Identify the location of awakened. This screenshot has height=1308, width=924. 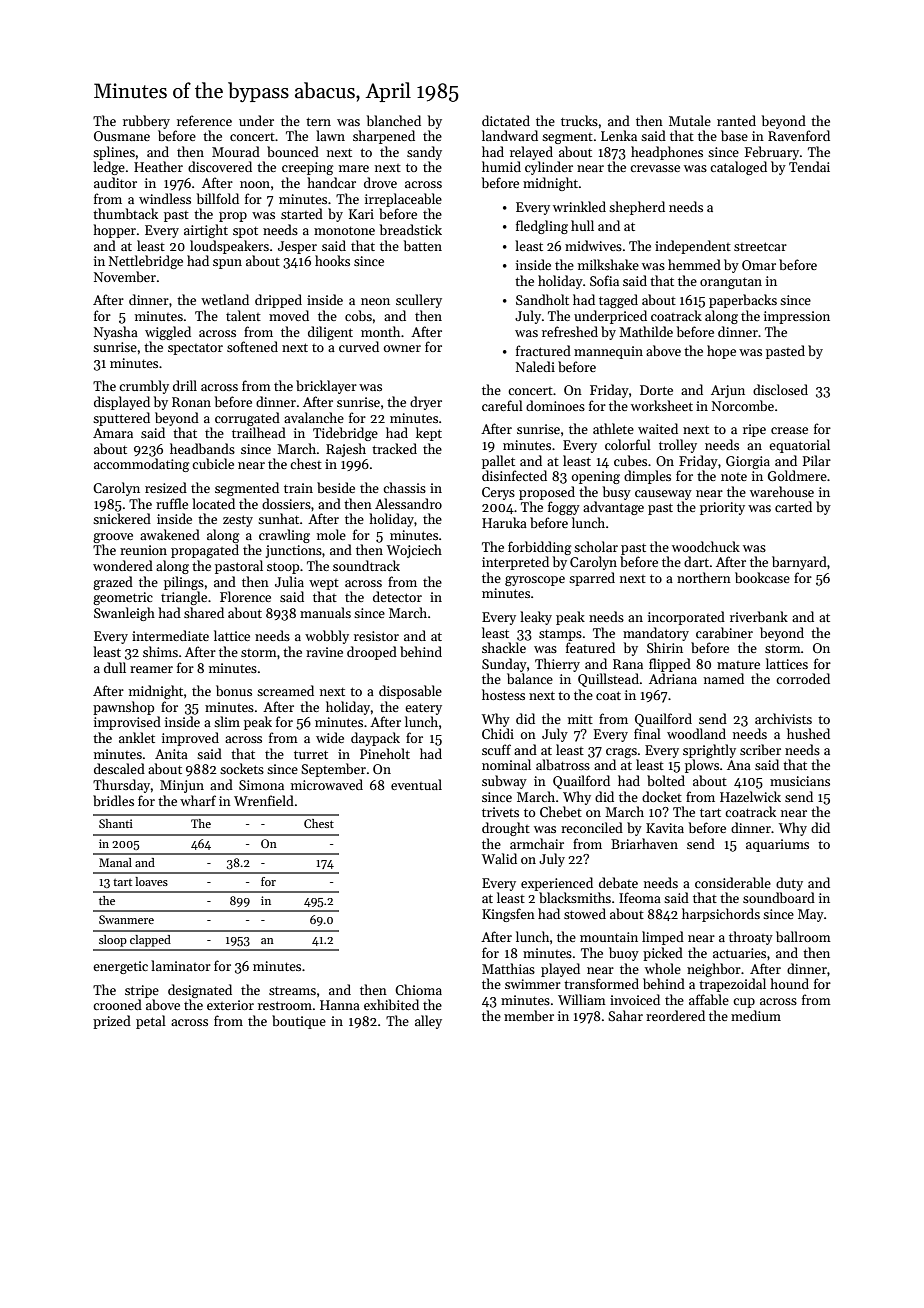
(170, 534).
